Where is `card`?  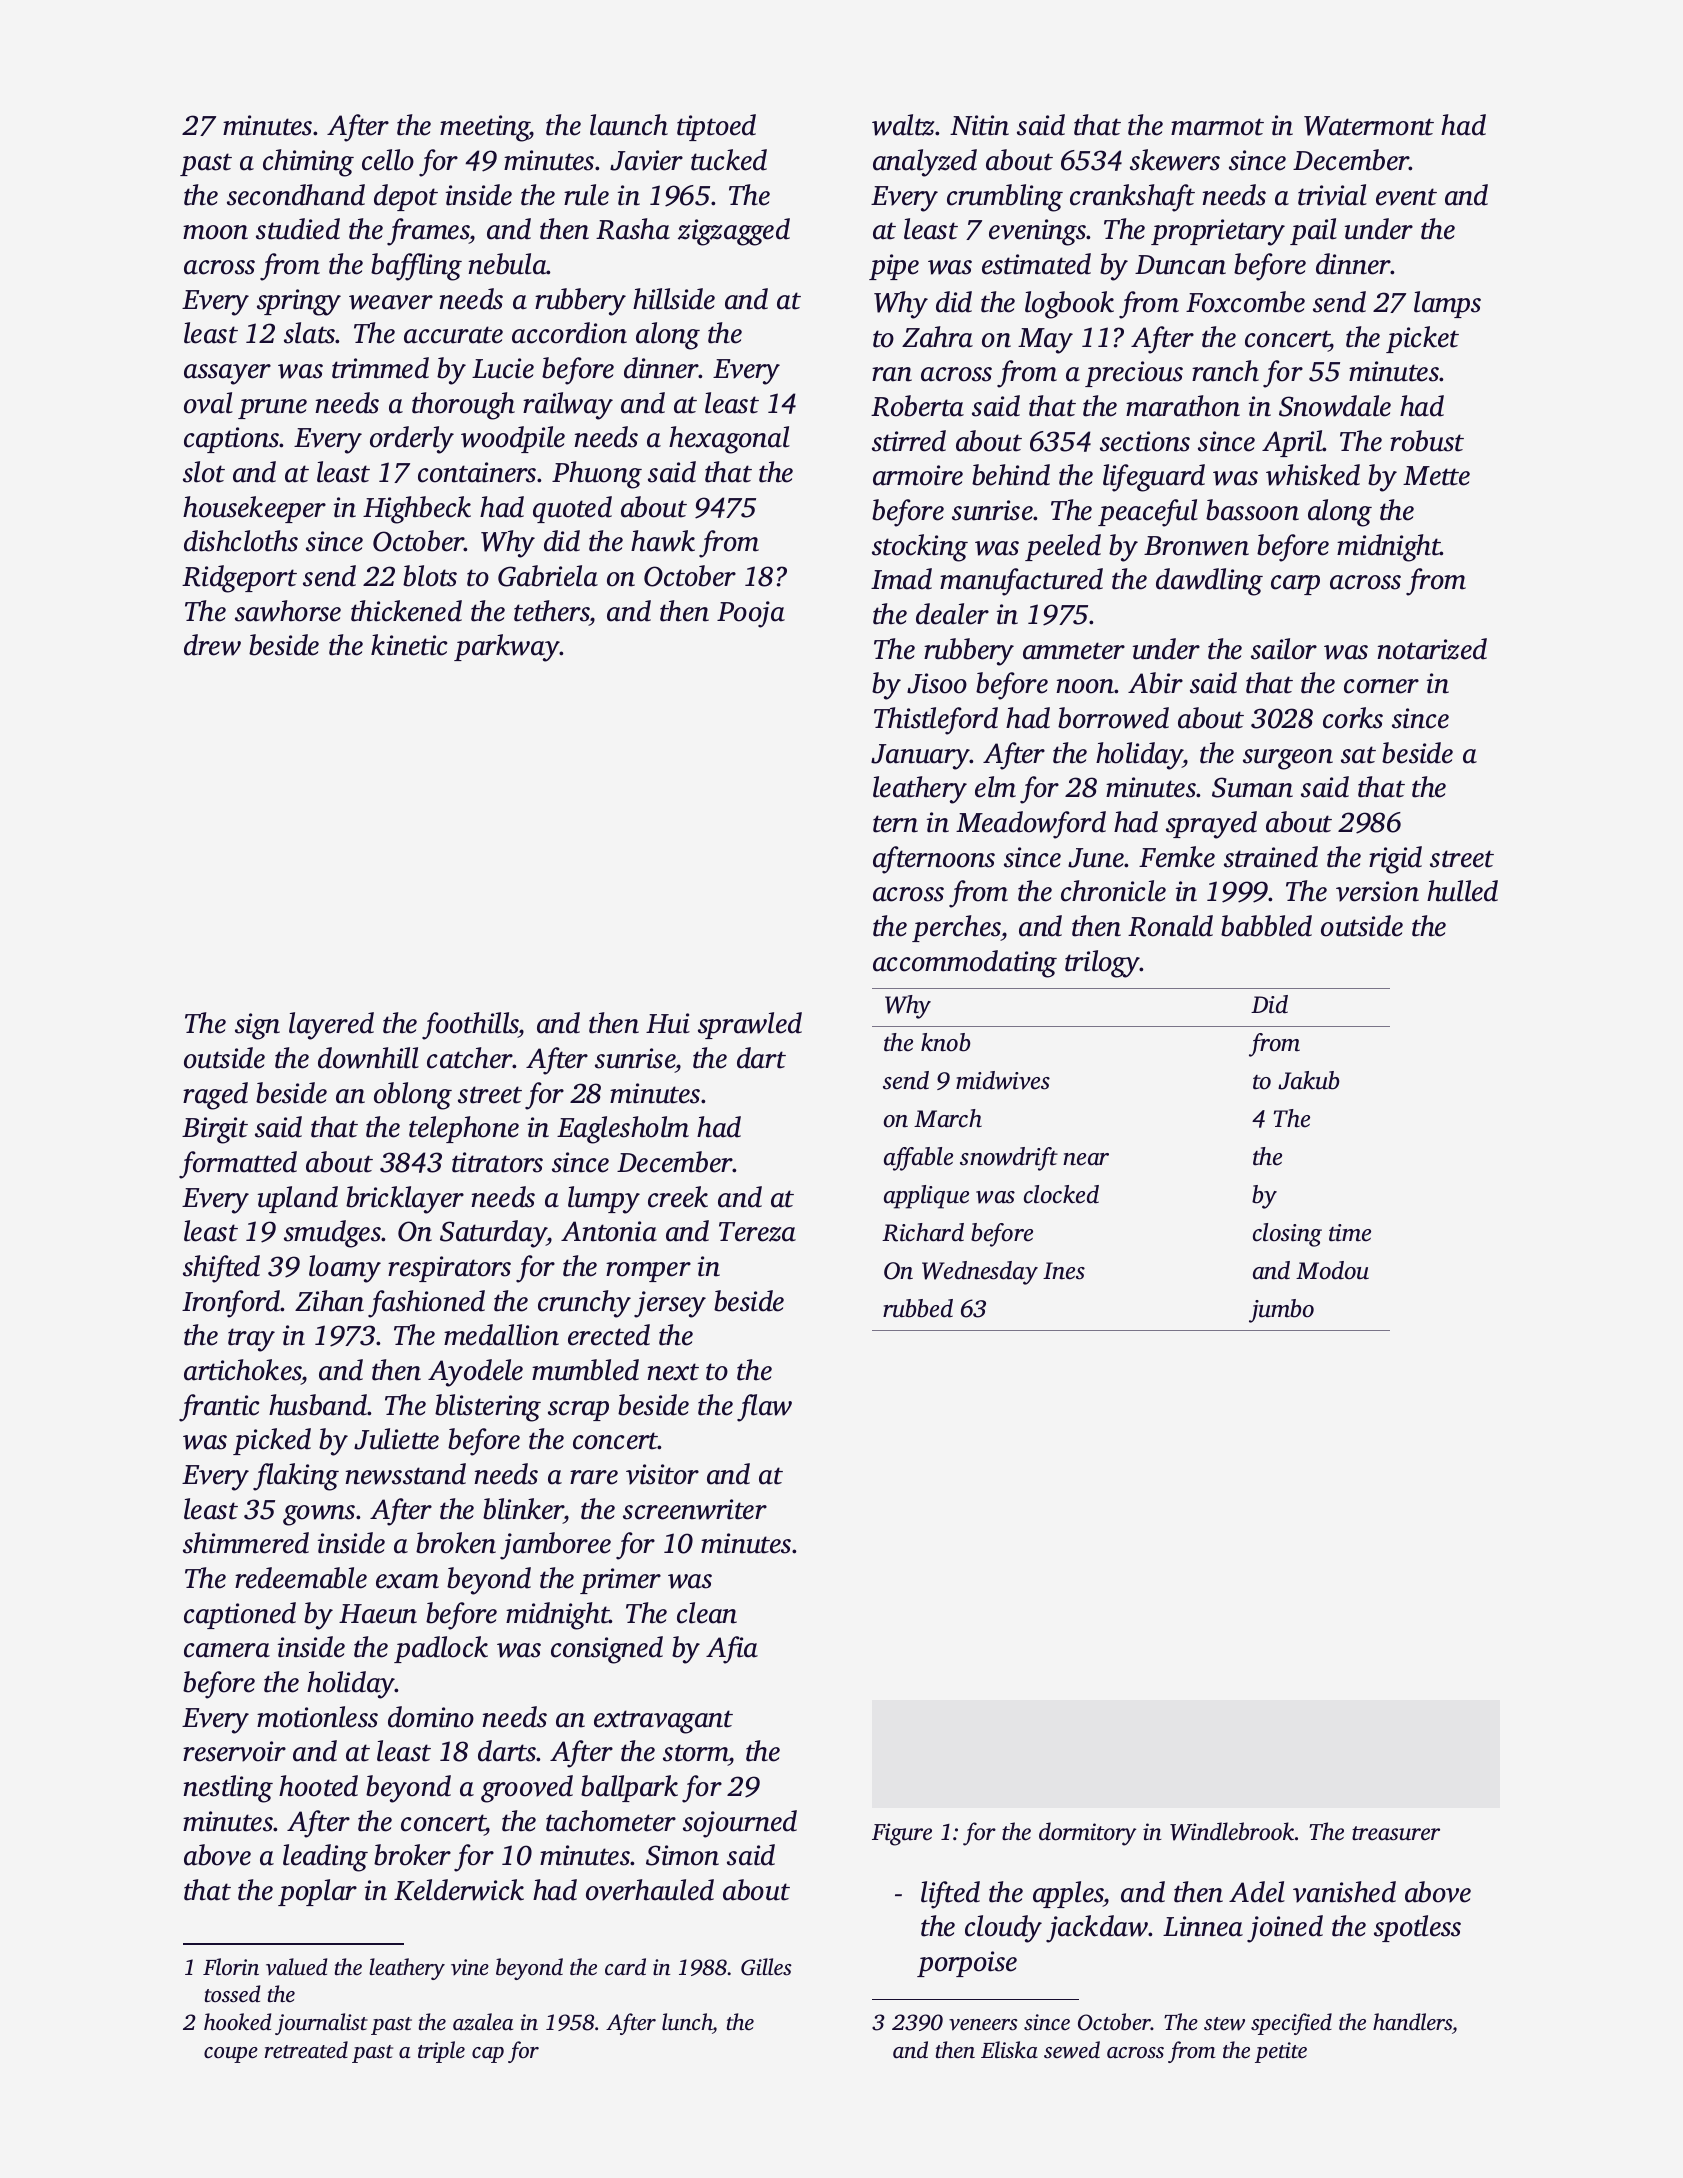
card is located at coordinates (625, 1967).
